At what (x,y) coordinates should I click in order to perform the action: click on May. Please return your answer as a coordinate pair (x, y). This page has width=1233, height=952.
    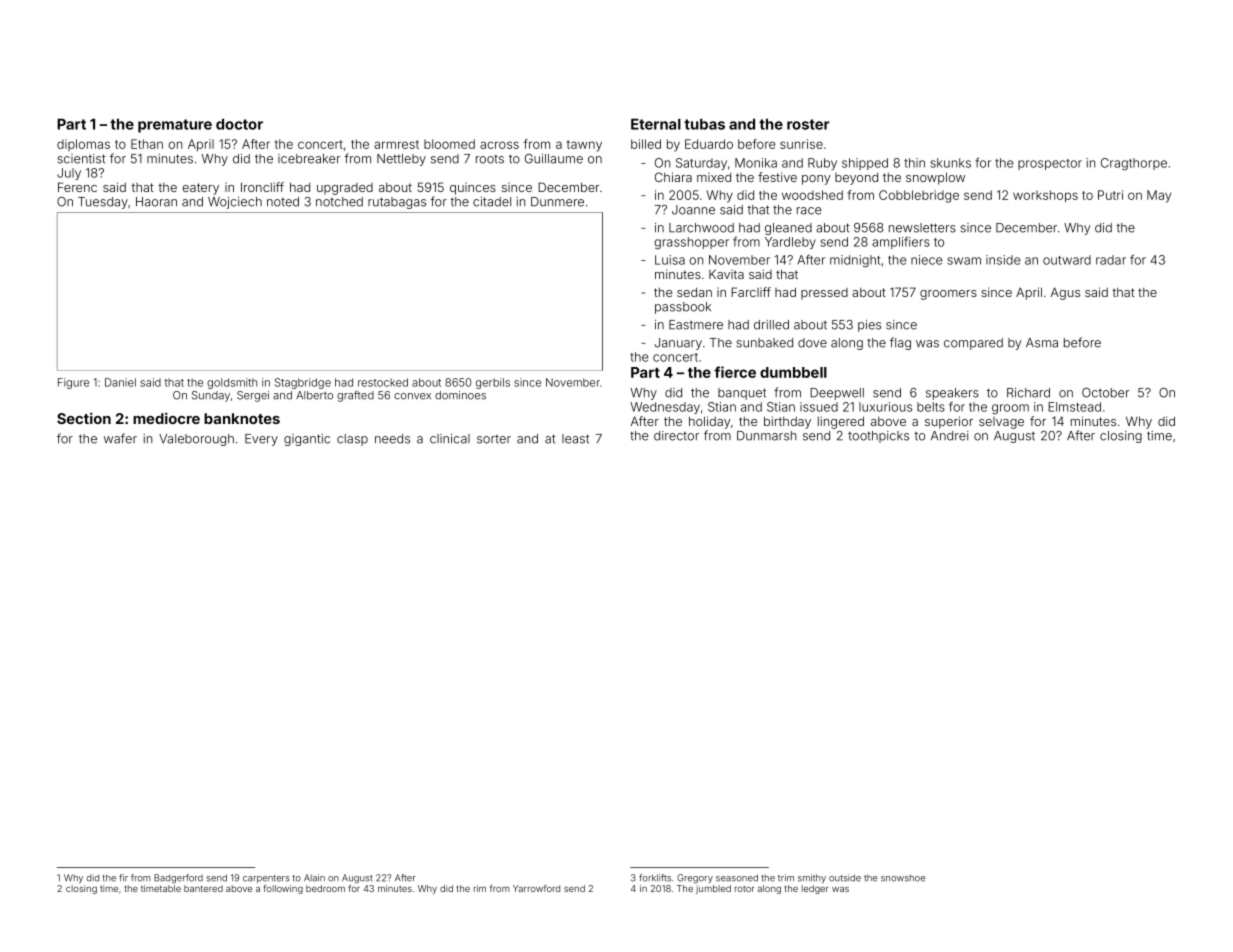
    Looking at the image, I should click on (1159, 196).
